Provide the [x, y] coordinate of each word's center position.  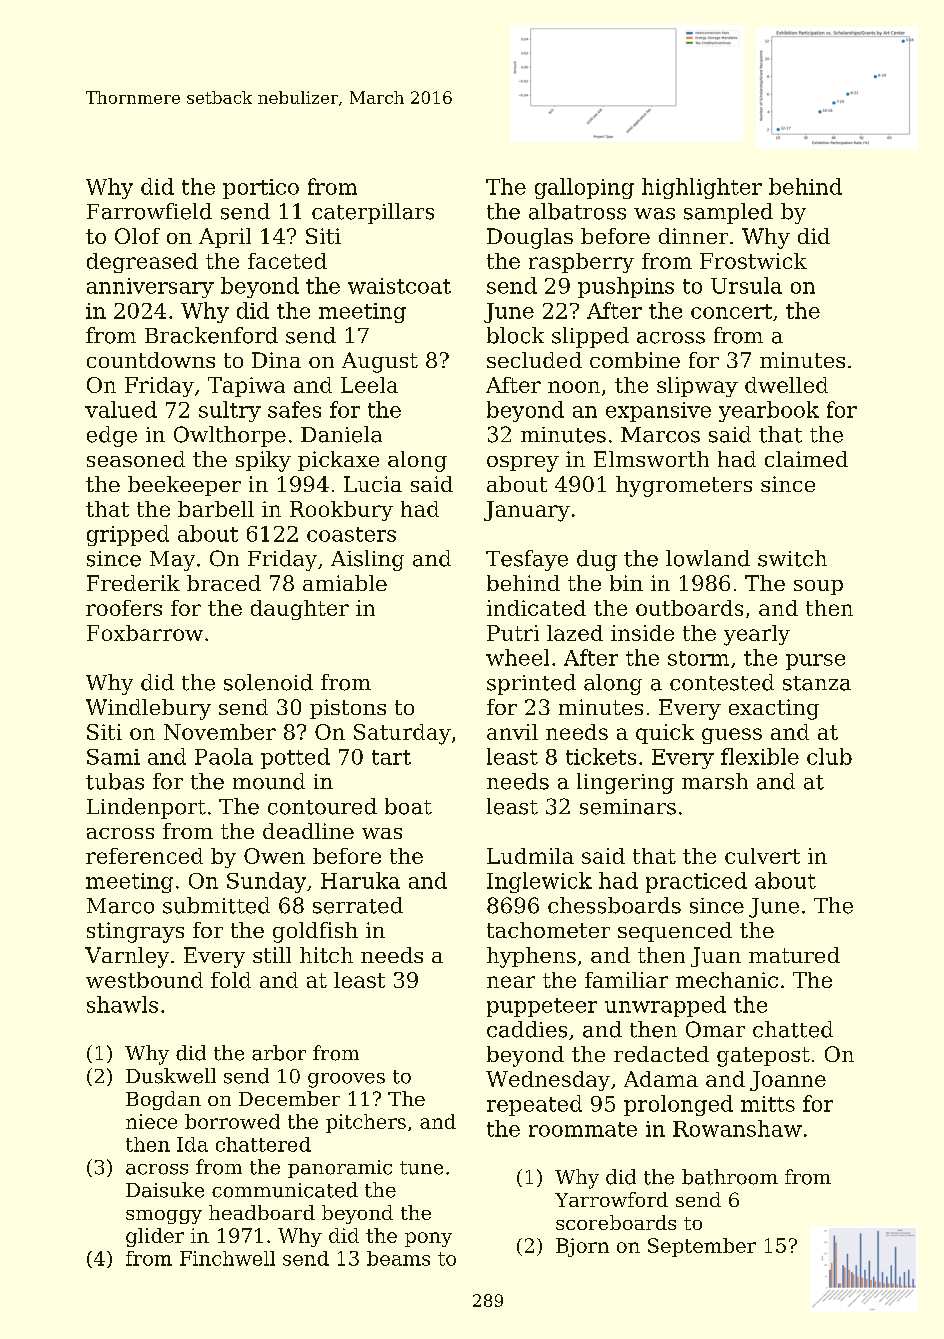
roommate [583, 1129]
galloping [584, 188]
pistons [348, 709]
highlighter [702, 188]
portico [261, 189]
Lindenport [146, 808]
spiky [263, 461]
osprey [523, 464]
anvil [512, 732]
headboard [262, 1212]
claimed [806, 459]
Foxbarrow [145, 633]
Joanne [788, 1081]
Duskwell [171, 1076]
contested [722, 682]
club [829, 756]
